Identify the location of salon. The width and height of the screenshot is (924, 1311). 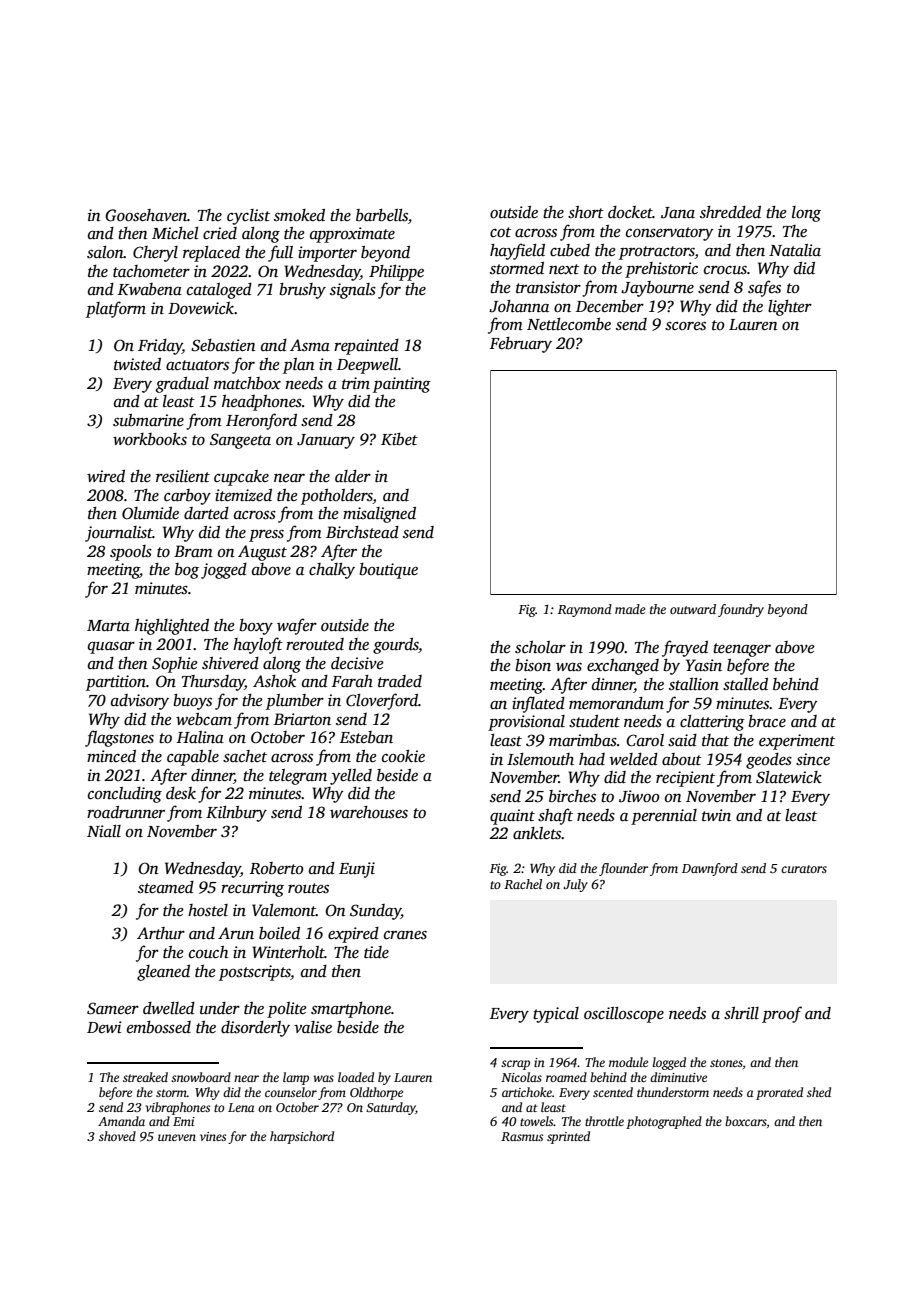
(105, 252).
